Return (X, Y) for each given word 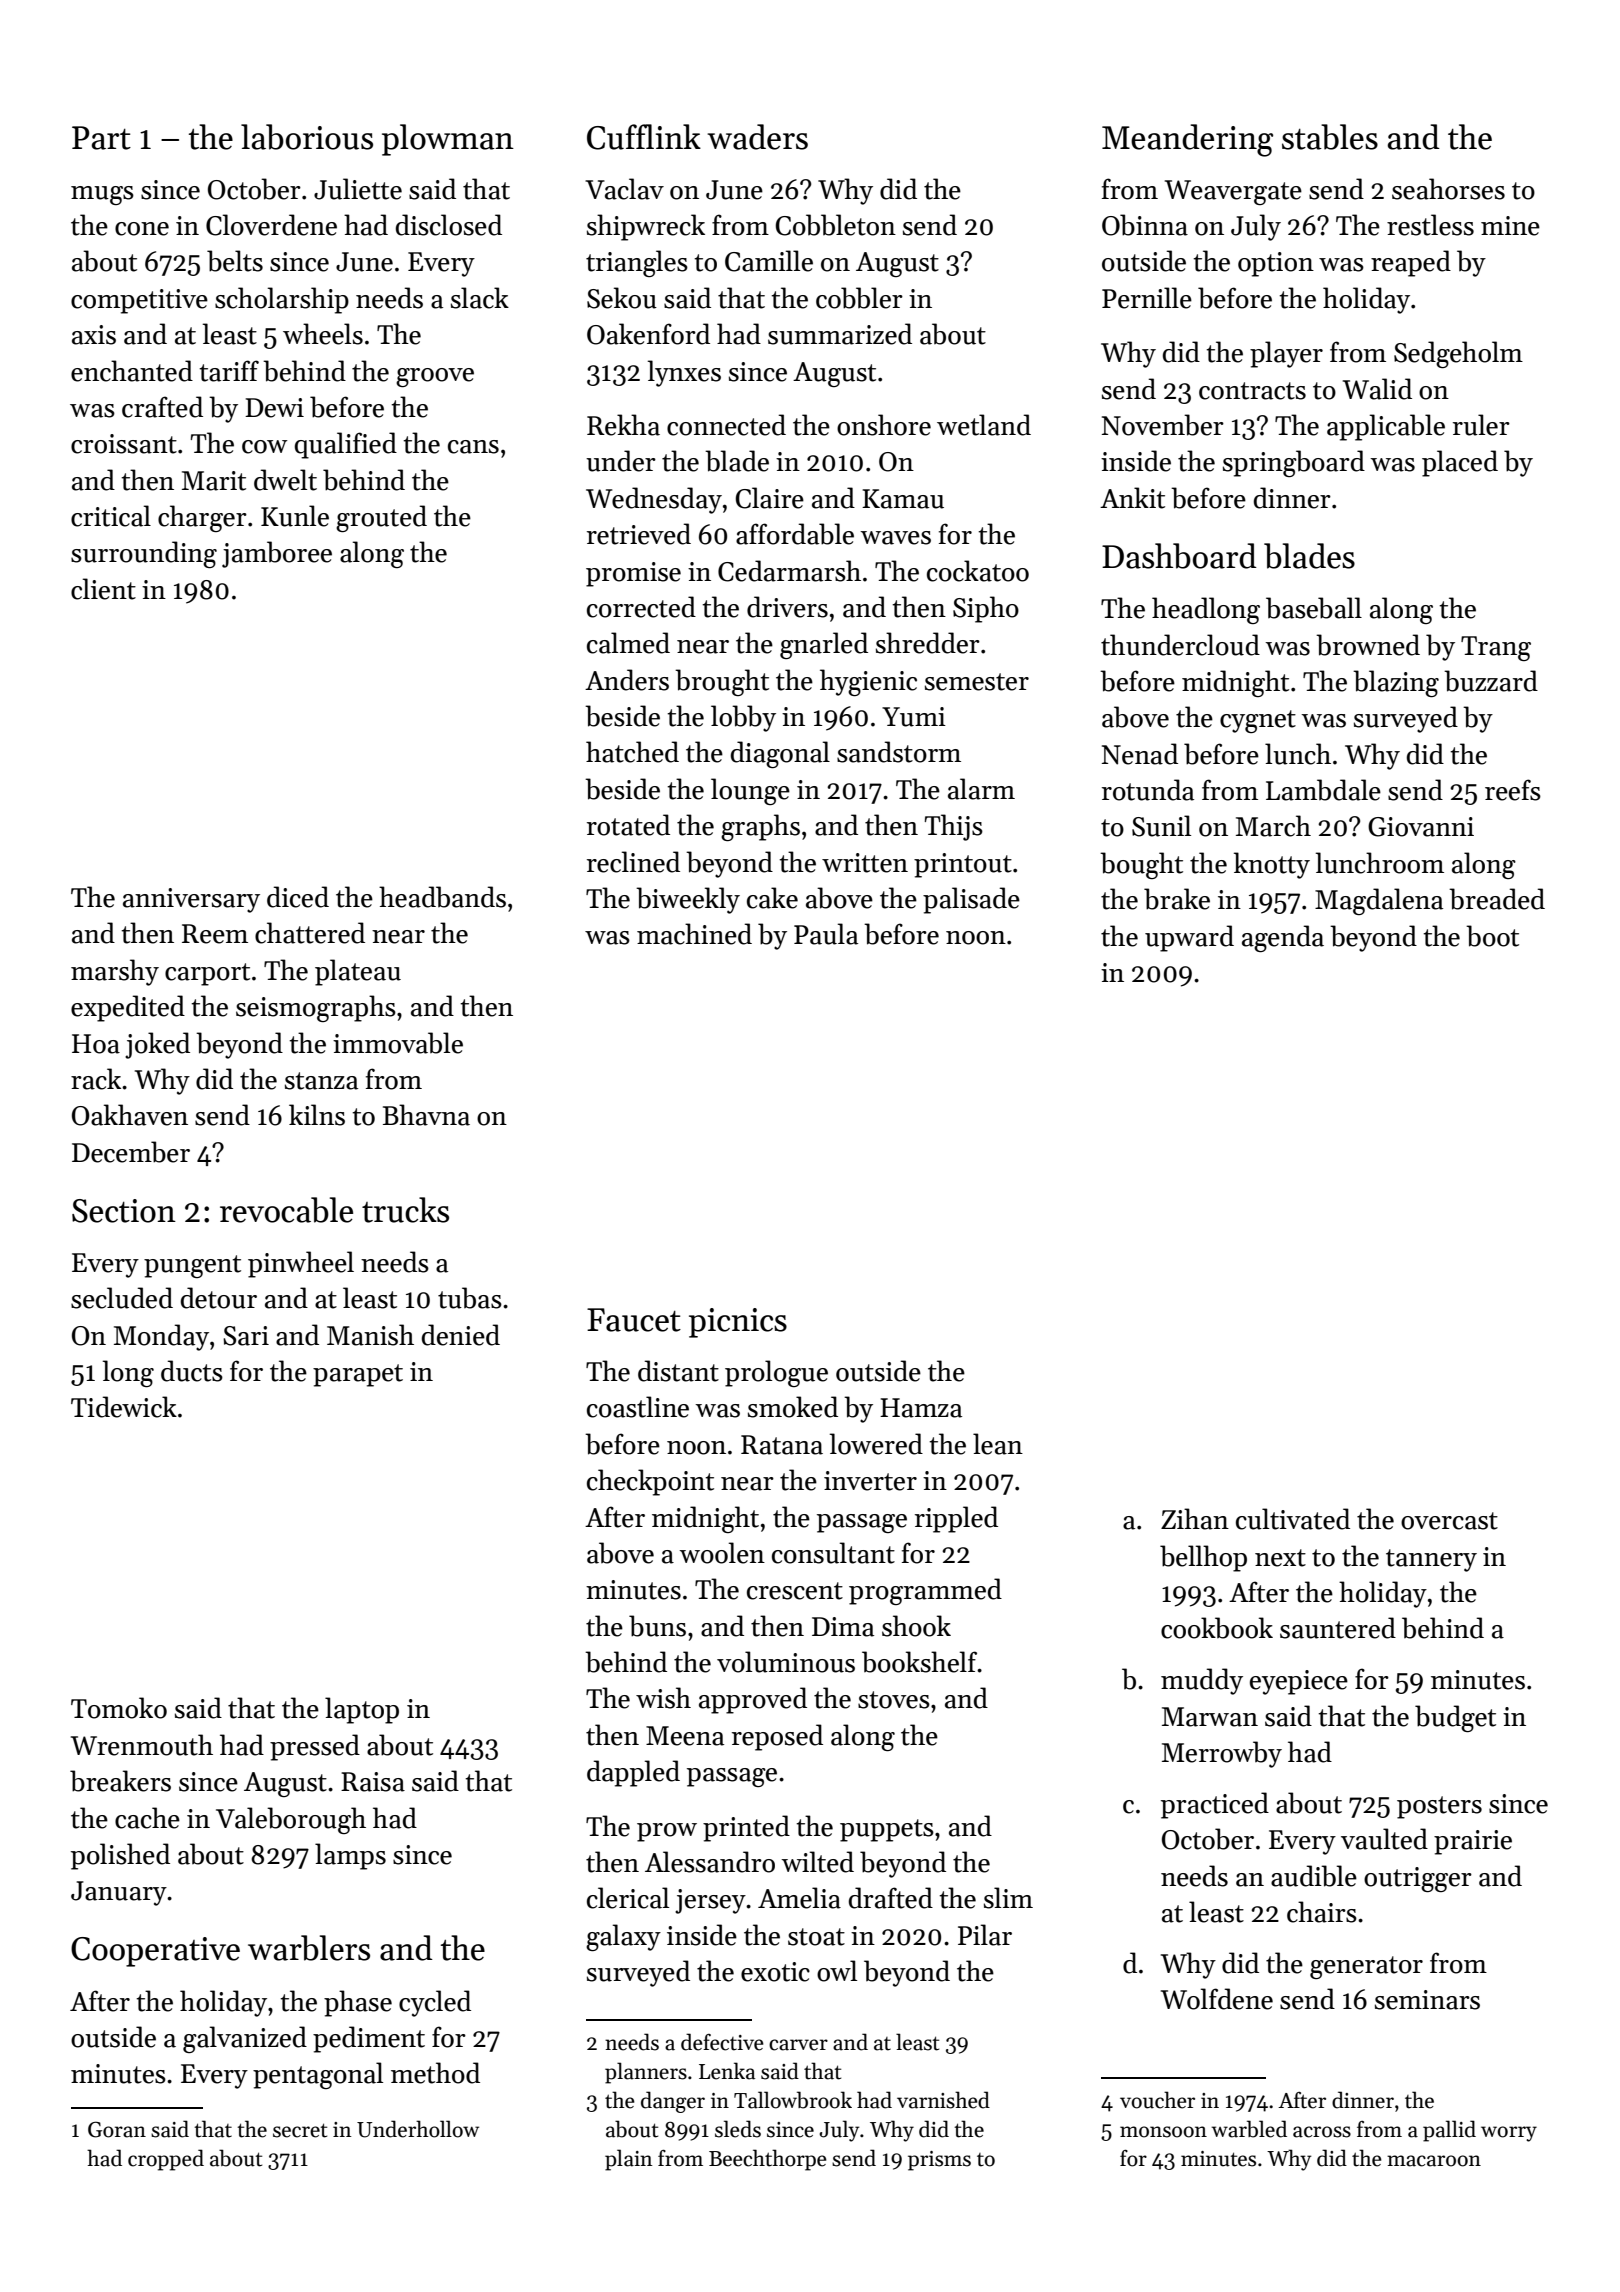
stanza (321, 1081)
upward (1189, 938)
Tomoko (119, 1708)
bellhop (1203, 1558)
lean (998, 1444)
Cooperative (155, 1952)
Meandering (1187, 140)
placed (1460, 463)
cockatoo (978, 571)
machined (694, 934)
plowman (448, 140)
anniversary (191, 900)
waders (757, 137)
